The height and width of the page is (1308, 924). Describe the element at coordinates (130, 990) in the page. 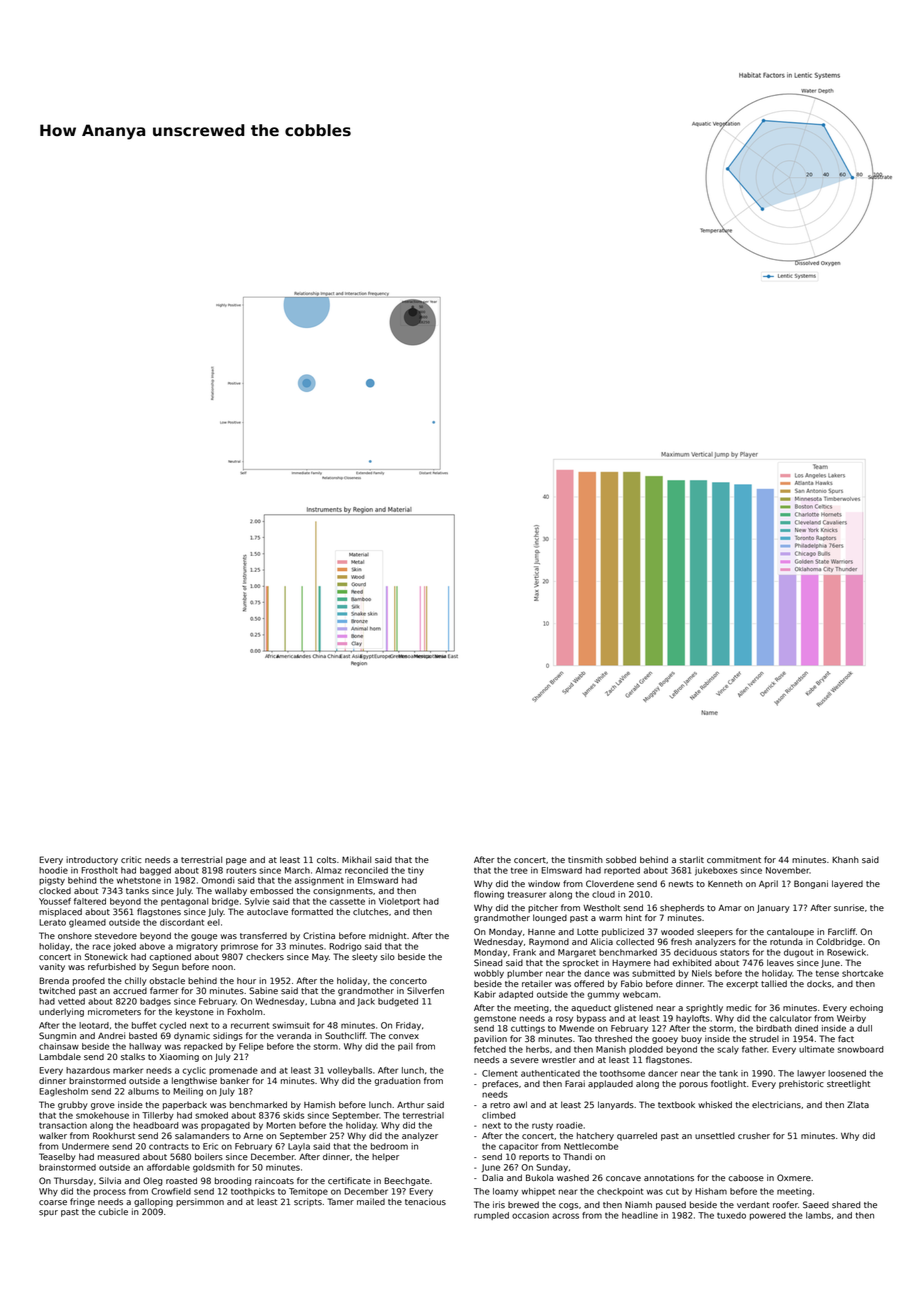

I see `accrued` at that location.
